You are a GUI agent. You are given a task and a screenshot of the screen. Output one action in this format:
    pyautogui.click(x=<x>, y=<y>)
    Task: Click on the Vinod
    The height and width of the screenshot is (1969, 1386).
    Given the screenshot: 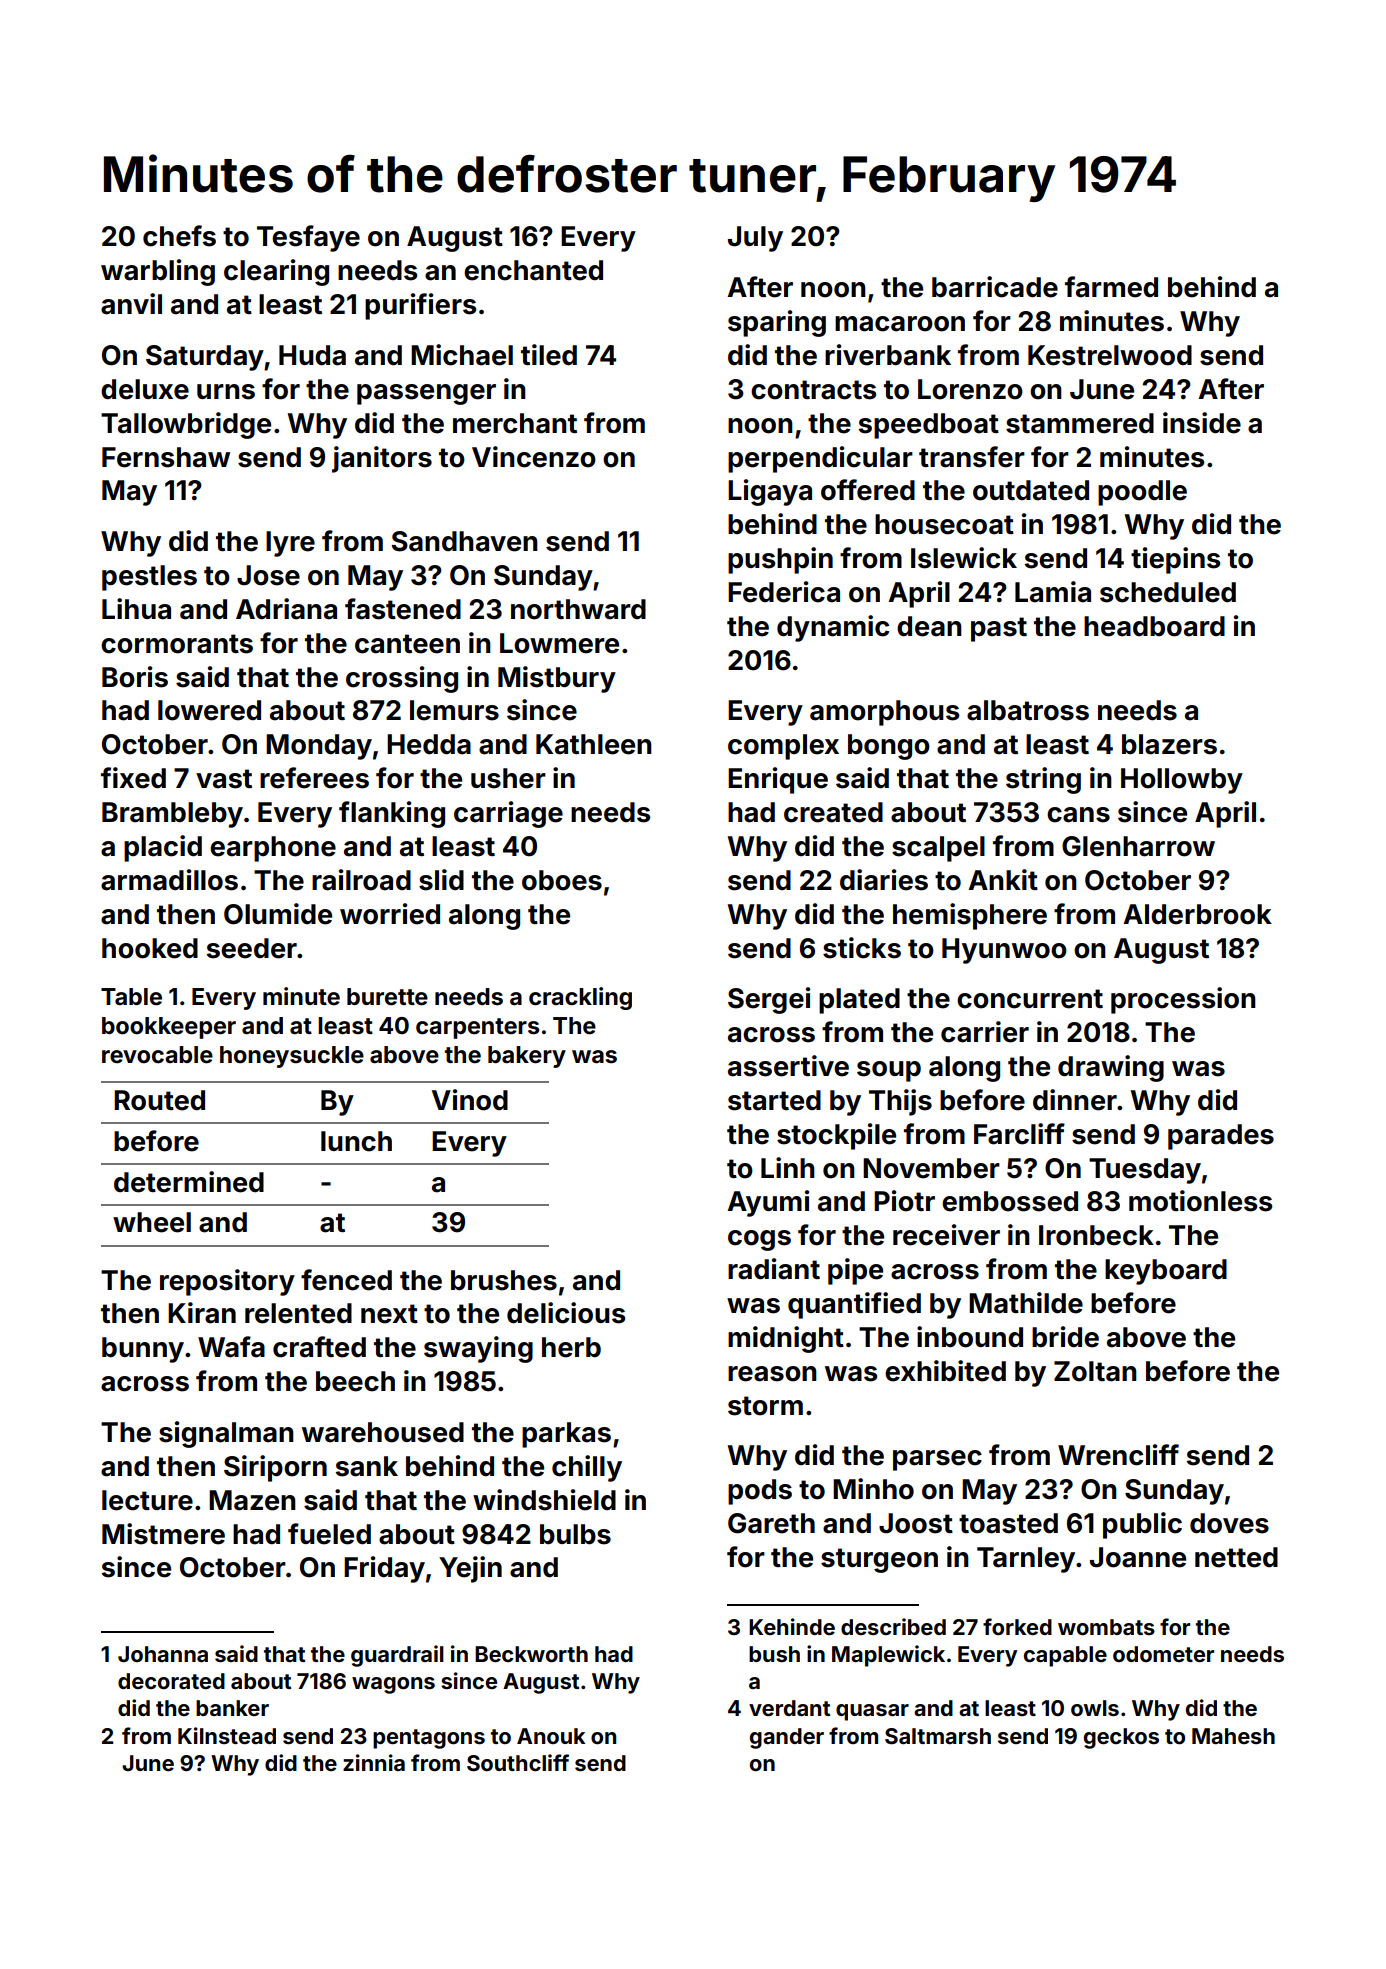 What is the action you would take?
    pyautogui.click(x=470, y=1100)
